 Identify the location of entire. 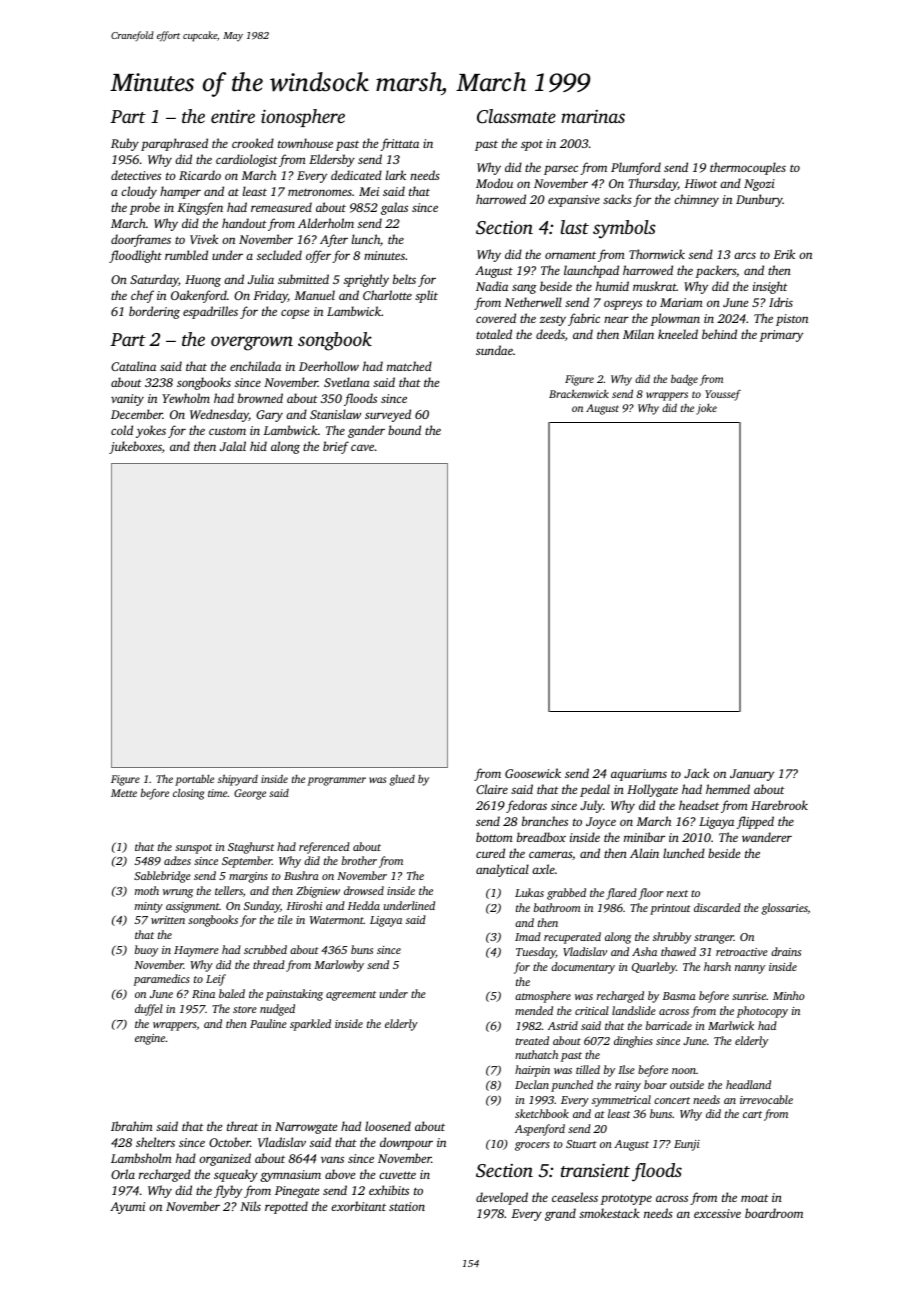
(233, 116).
